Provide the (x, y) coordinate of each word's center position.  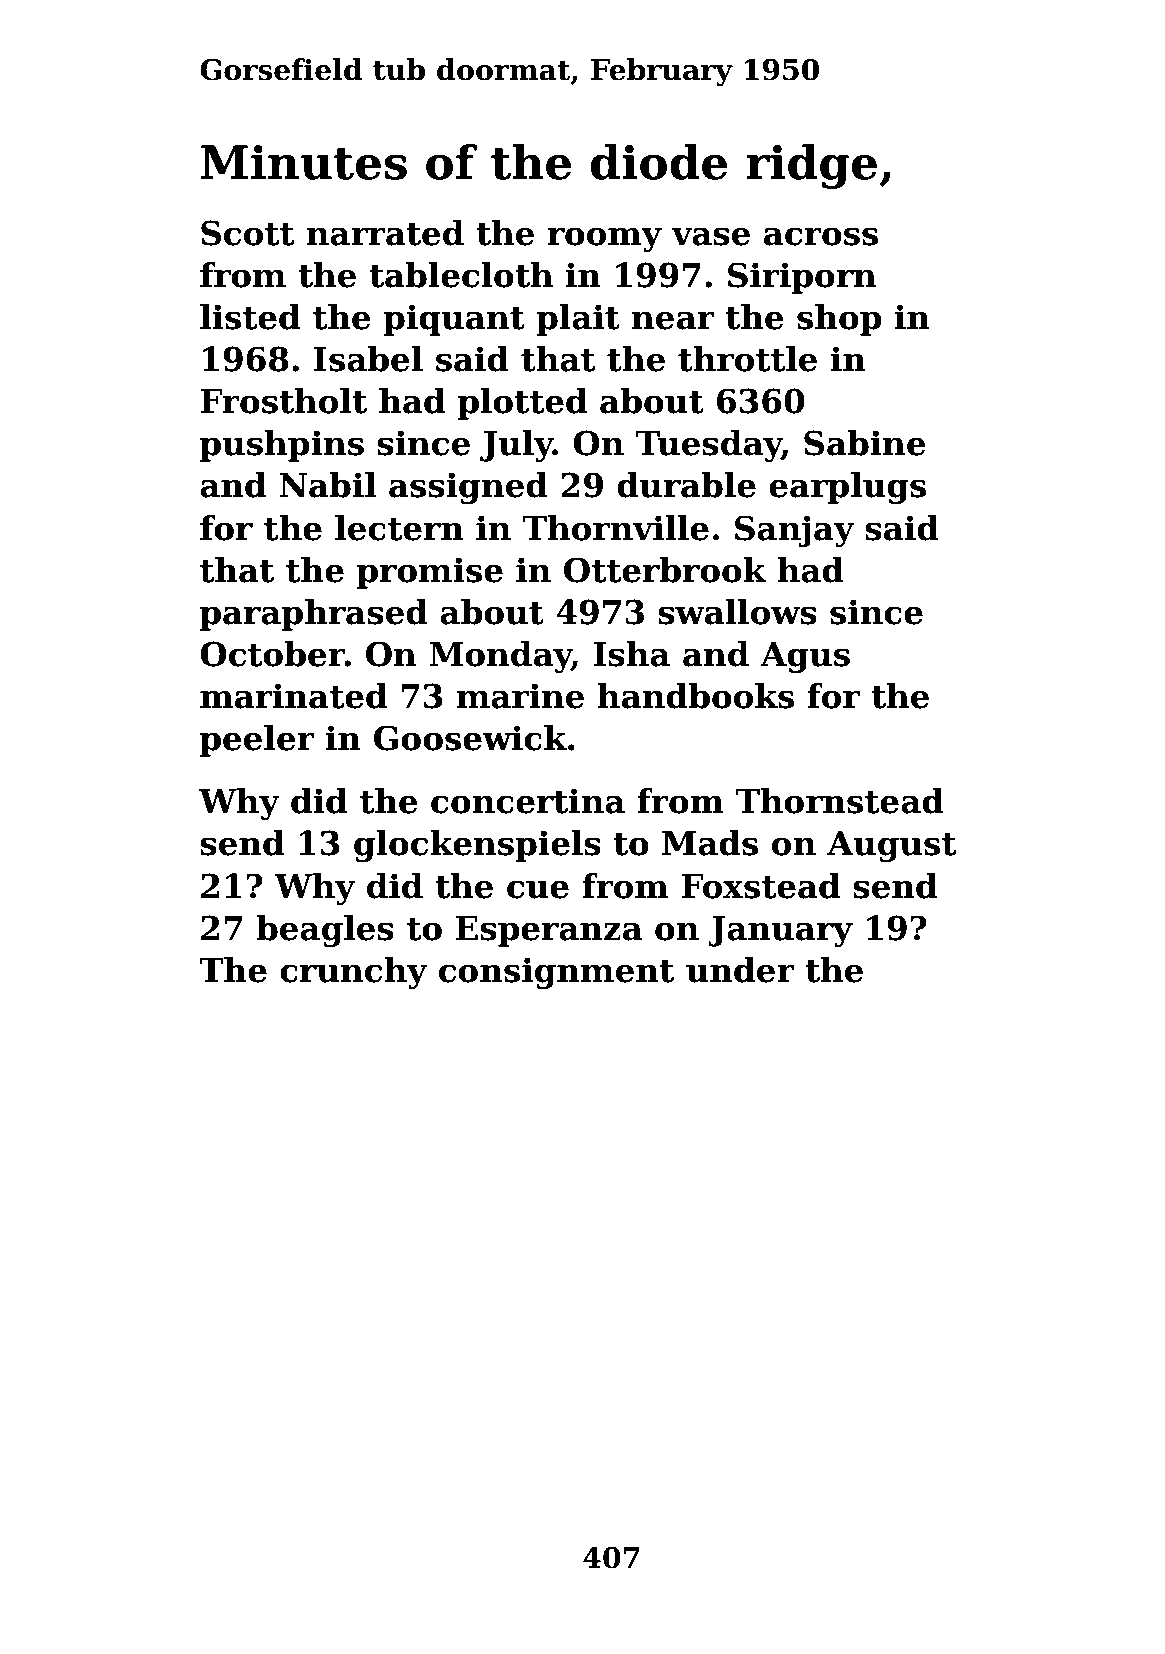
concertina (528, 801)
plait (578, 320)
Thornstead (840, 801)
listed (250, 317)
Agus (805, 657)
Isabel (368, 359)
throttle (747, 359)
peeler (257, 741)
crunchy (353, 973)
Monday (500, 657)
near (673, 320)
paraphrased (314, 615)
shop (839, 320)
